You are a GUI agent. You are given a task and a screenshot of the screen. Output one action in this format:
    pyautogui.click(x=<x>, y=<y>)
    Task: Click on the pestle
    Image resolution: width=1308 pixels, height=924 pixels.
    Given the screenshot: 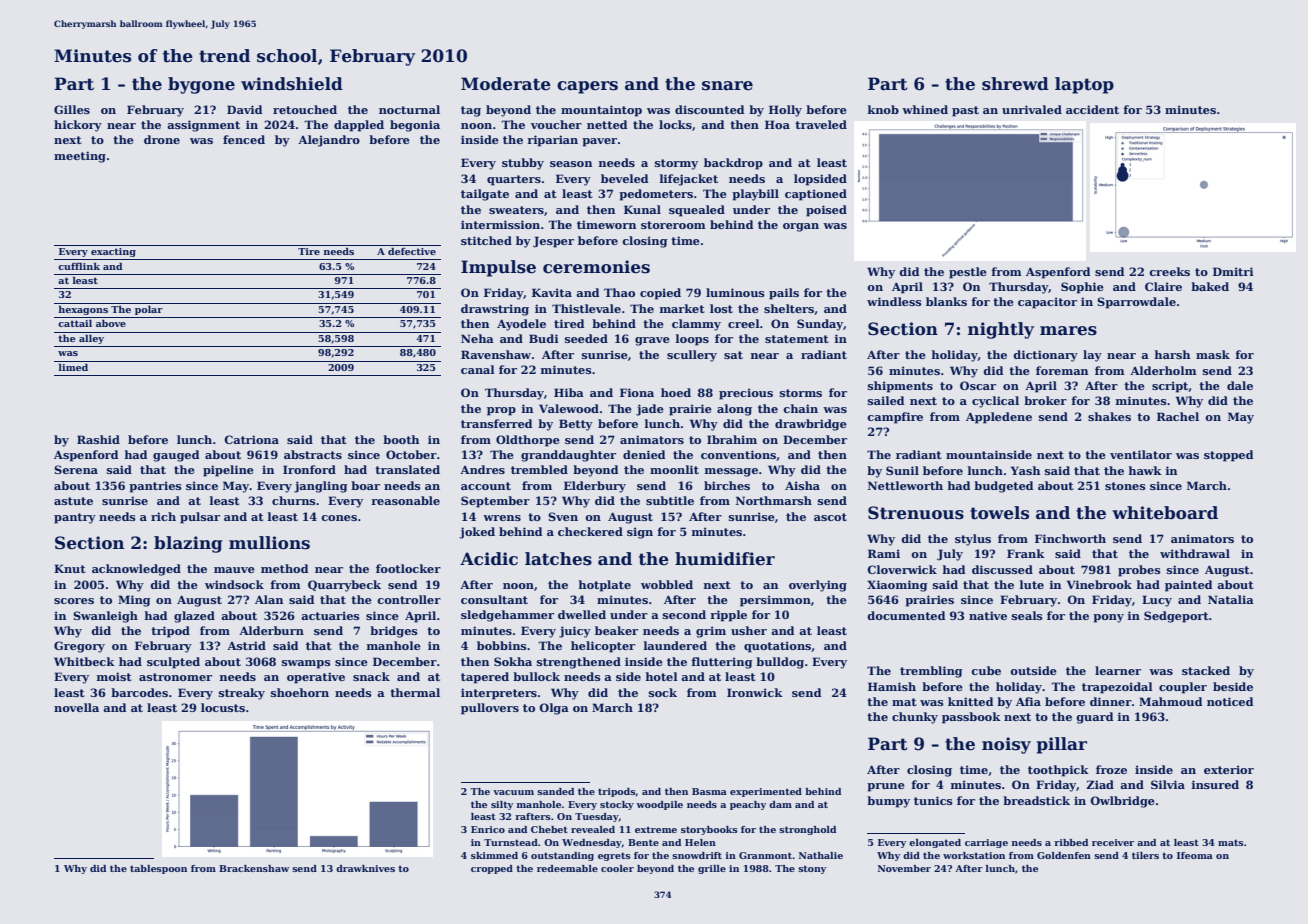 What is the action you would take?
    pyautogui.click(x=968, y=273)
